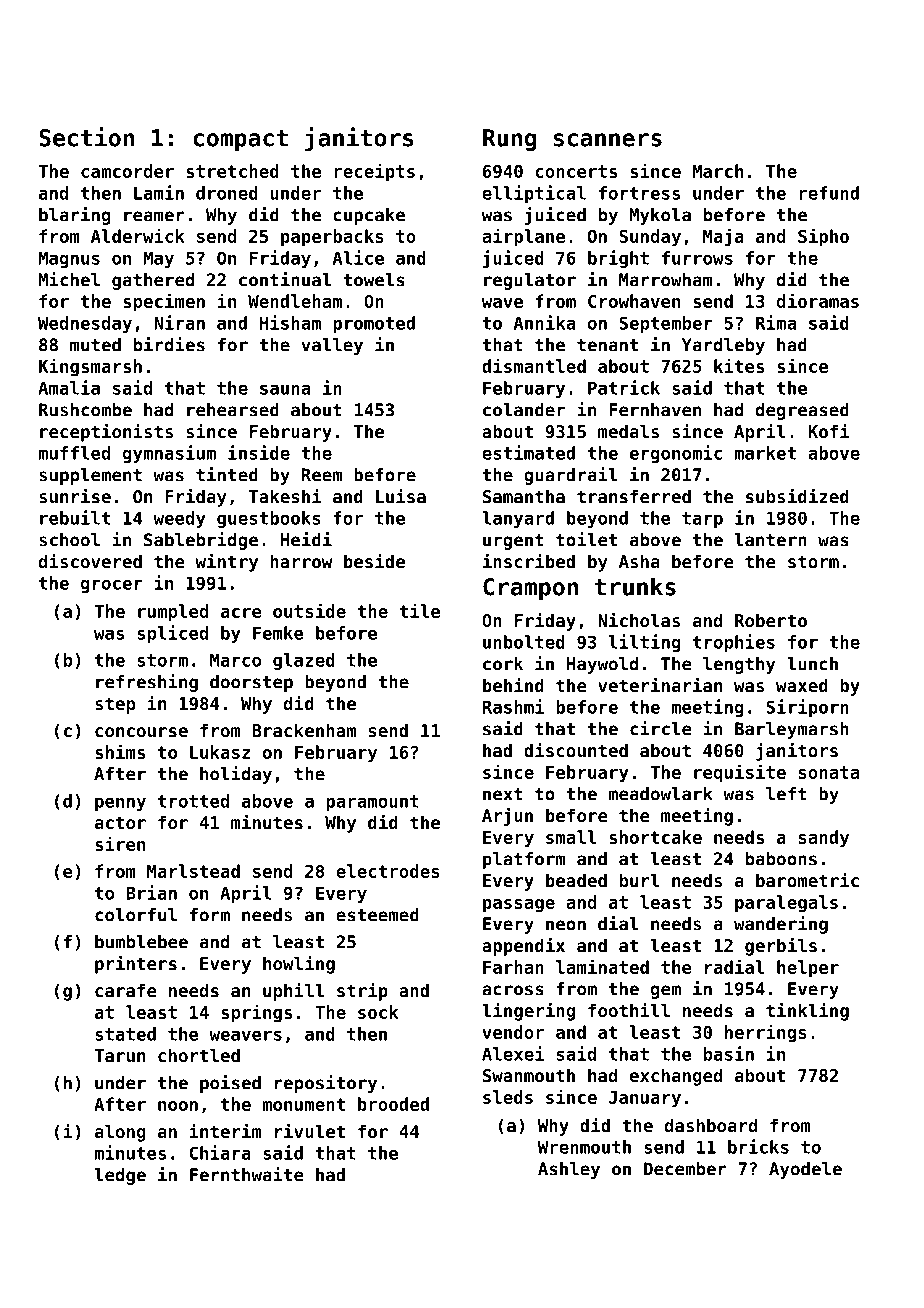 This page has width=924, height=1308. What do you see at coordinates (259, 452) in the page?
I see `inside` at bounding box center [259, 452].
